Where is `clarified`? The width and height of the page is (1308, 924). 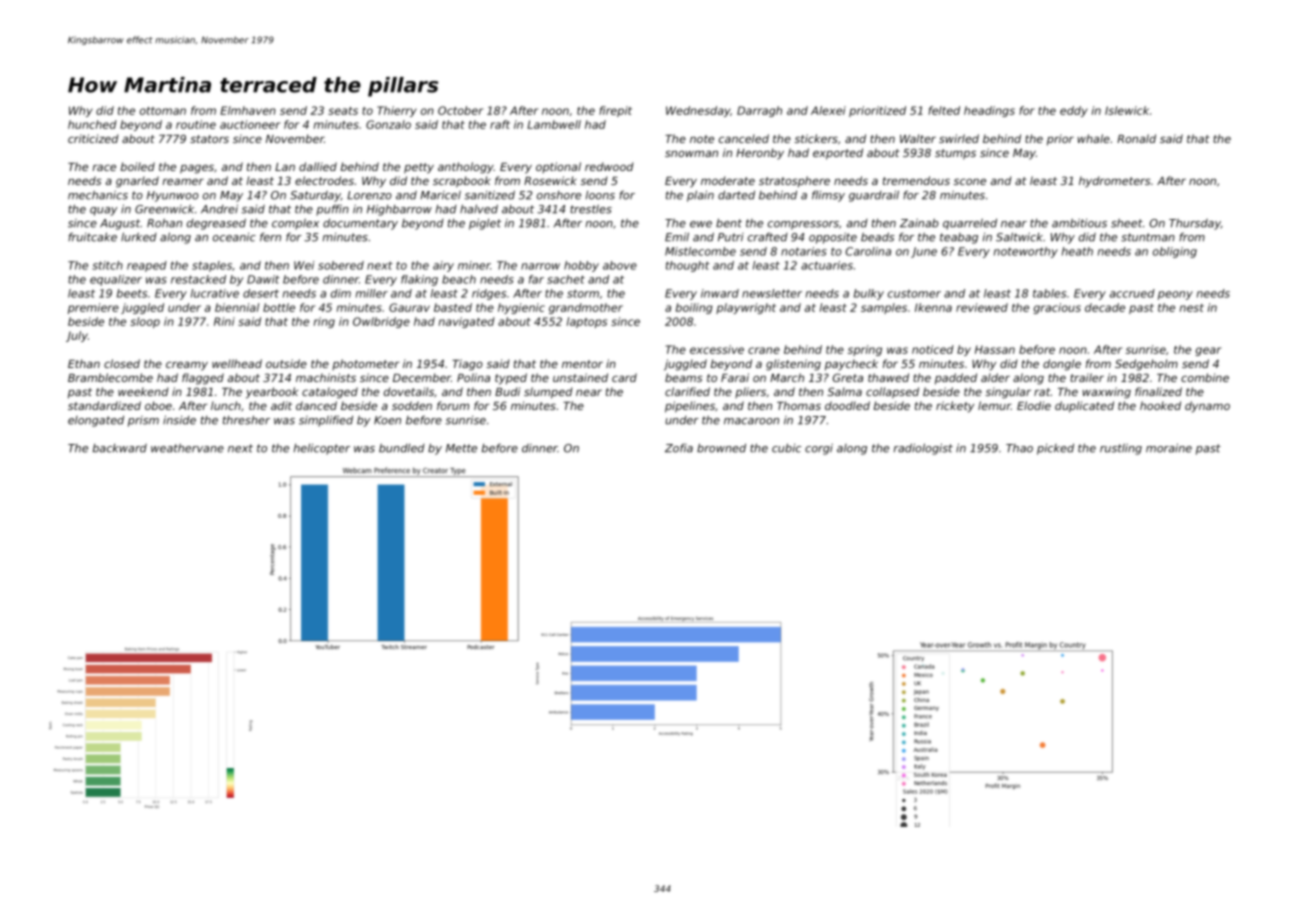
clarified is located at coordinates (687, 391).
